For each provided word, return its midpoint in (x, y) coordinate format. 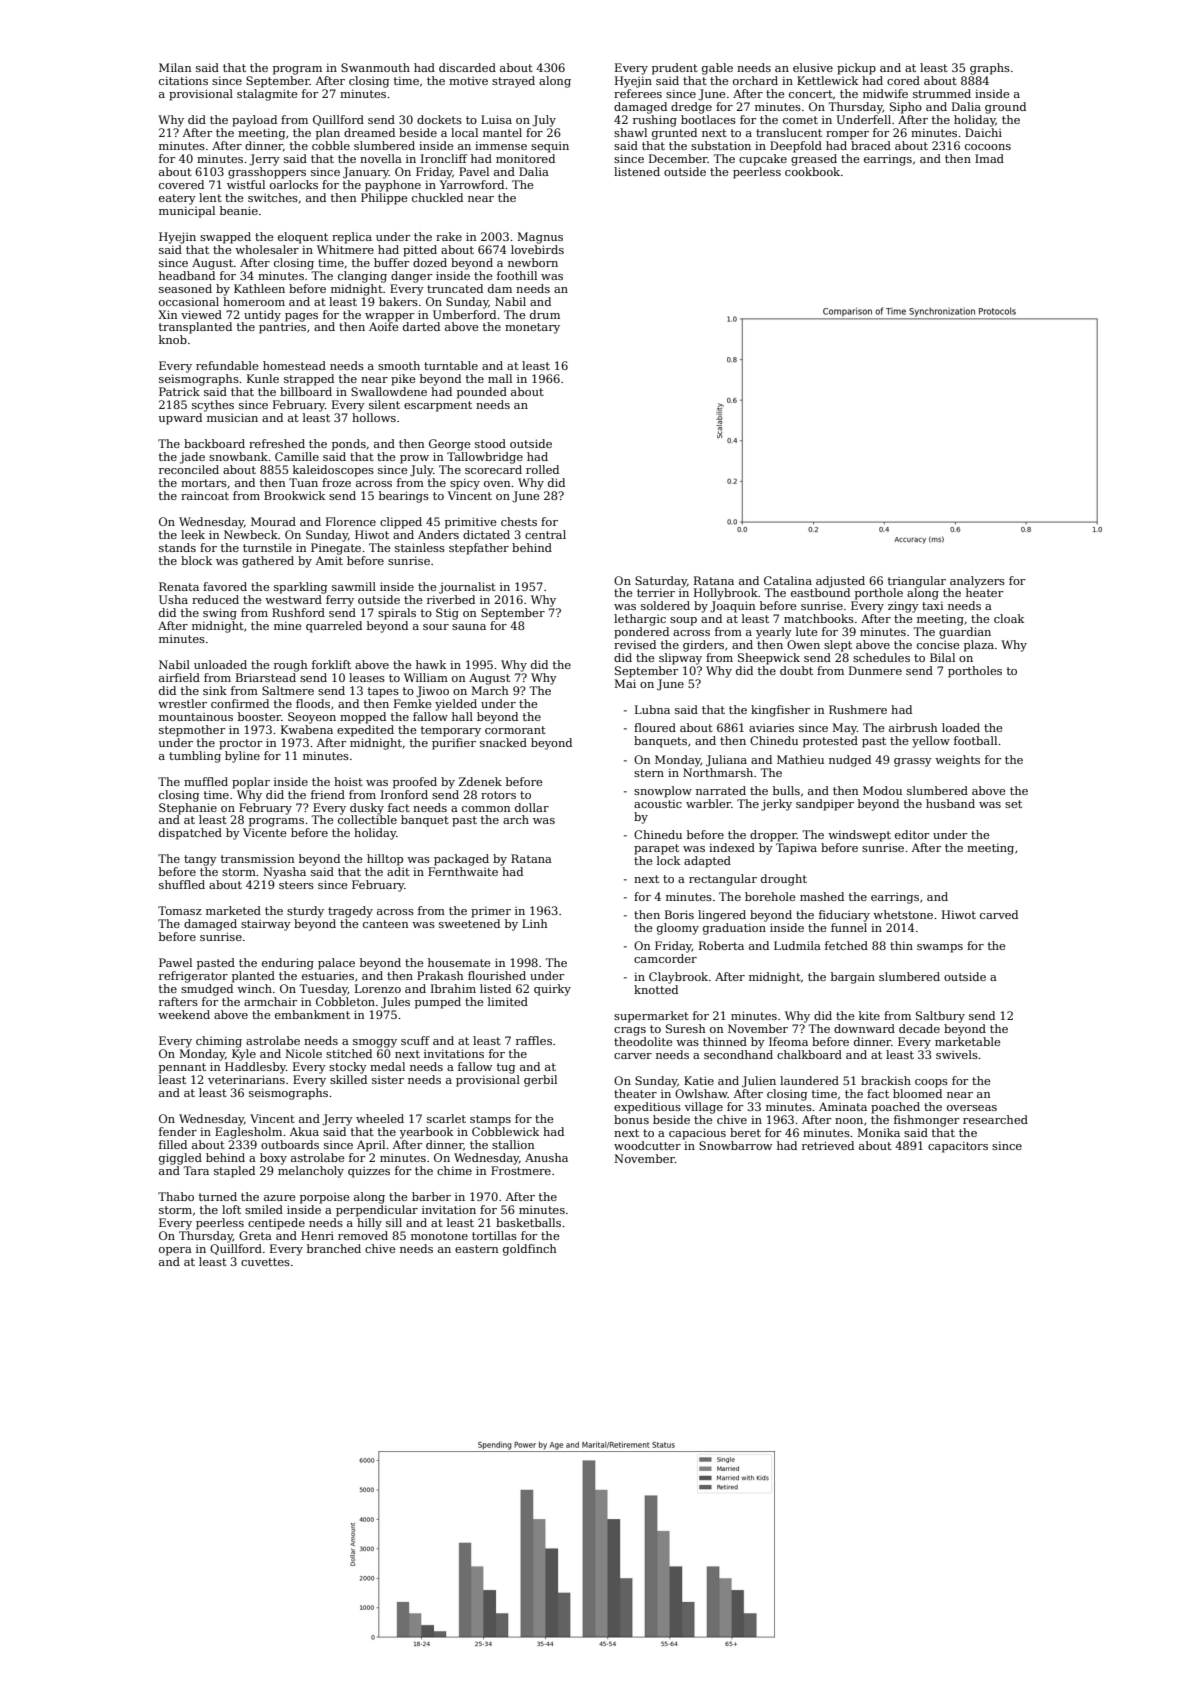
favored (225, 586)
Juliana (726, 761)
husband (950, 803)
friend (328, 794)
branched (334, 1248)
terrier (656, 592)
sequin (550, 147)
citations (183, 80)
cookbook (812, 171)
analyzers (977, 582)
